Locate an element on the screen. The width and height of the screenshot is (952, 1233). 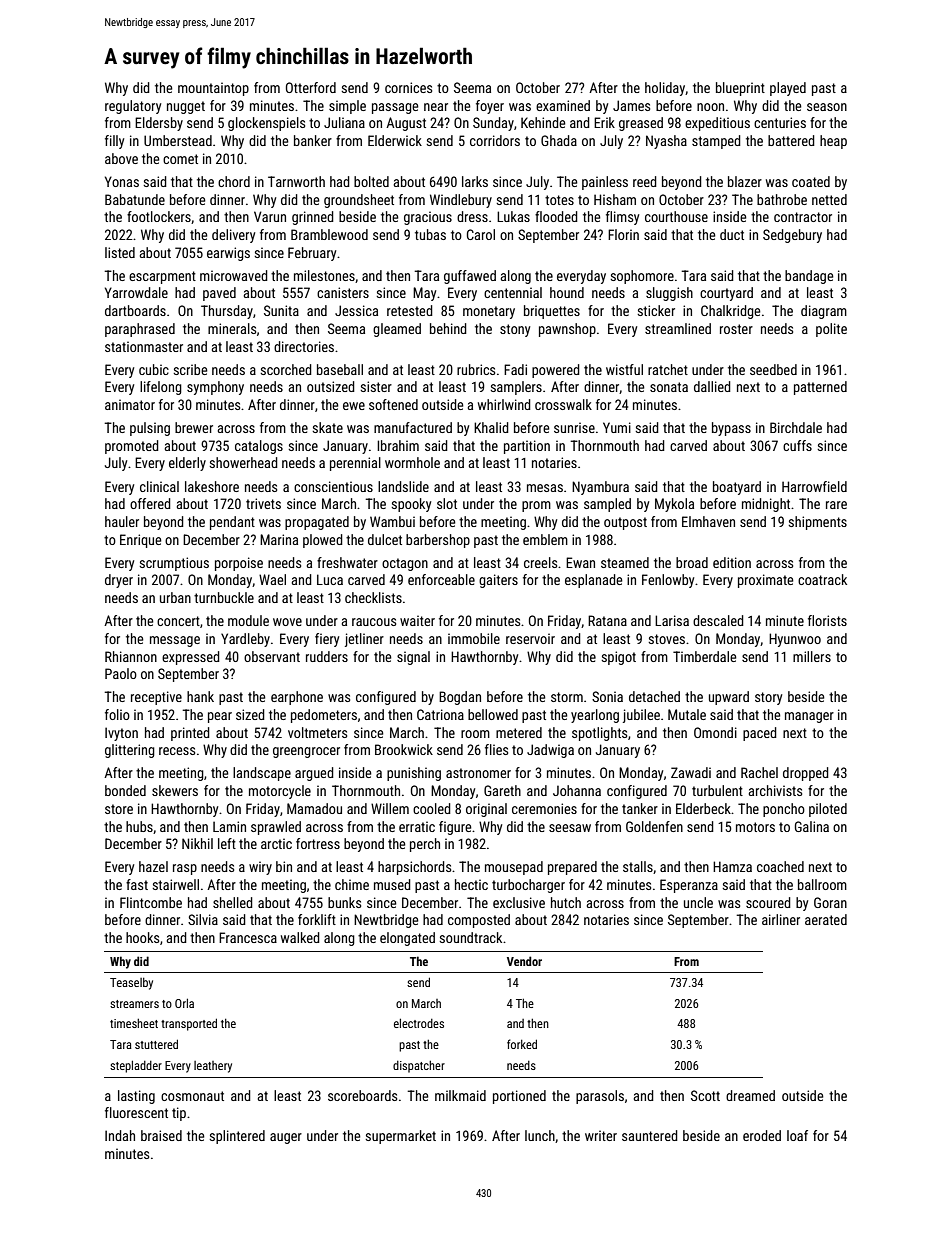
hooks is located at coordinates (142, 937).
